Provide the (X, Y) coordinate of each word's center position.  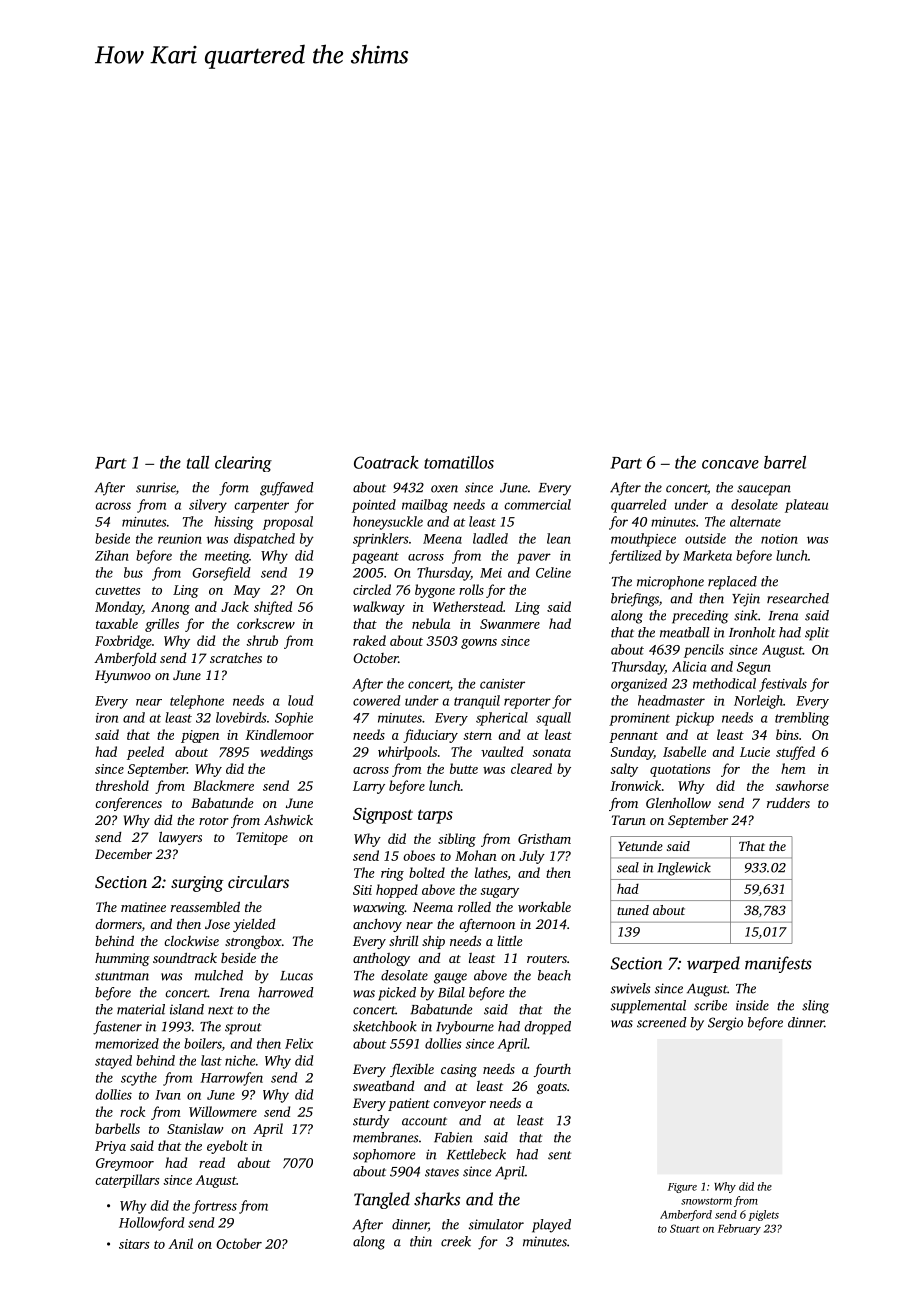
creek (456, 1241)
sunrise (156, 487)
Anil (180, 1243)
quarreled (639, 506)
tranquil (477, 702)
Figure (682, 1188)
